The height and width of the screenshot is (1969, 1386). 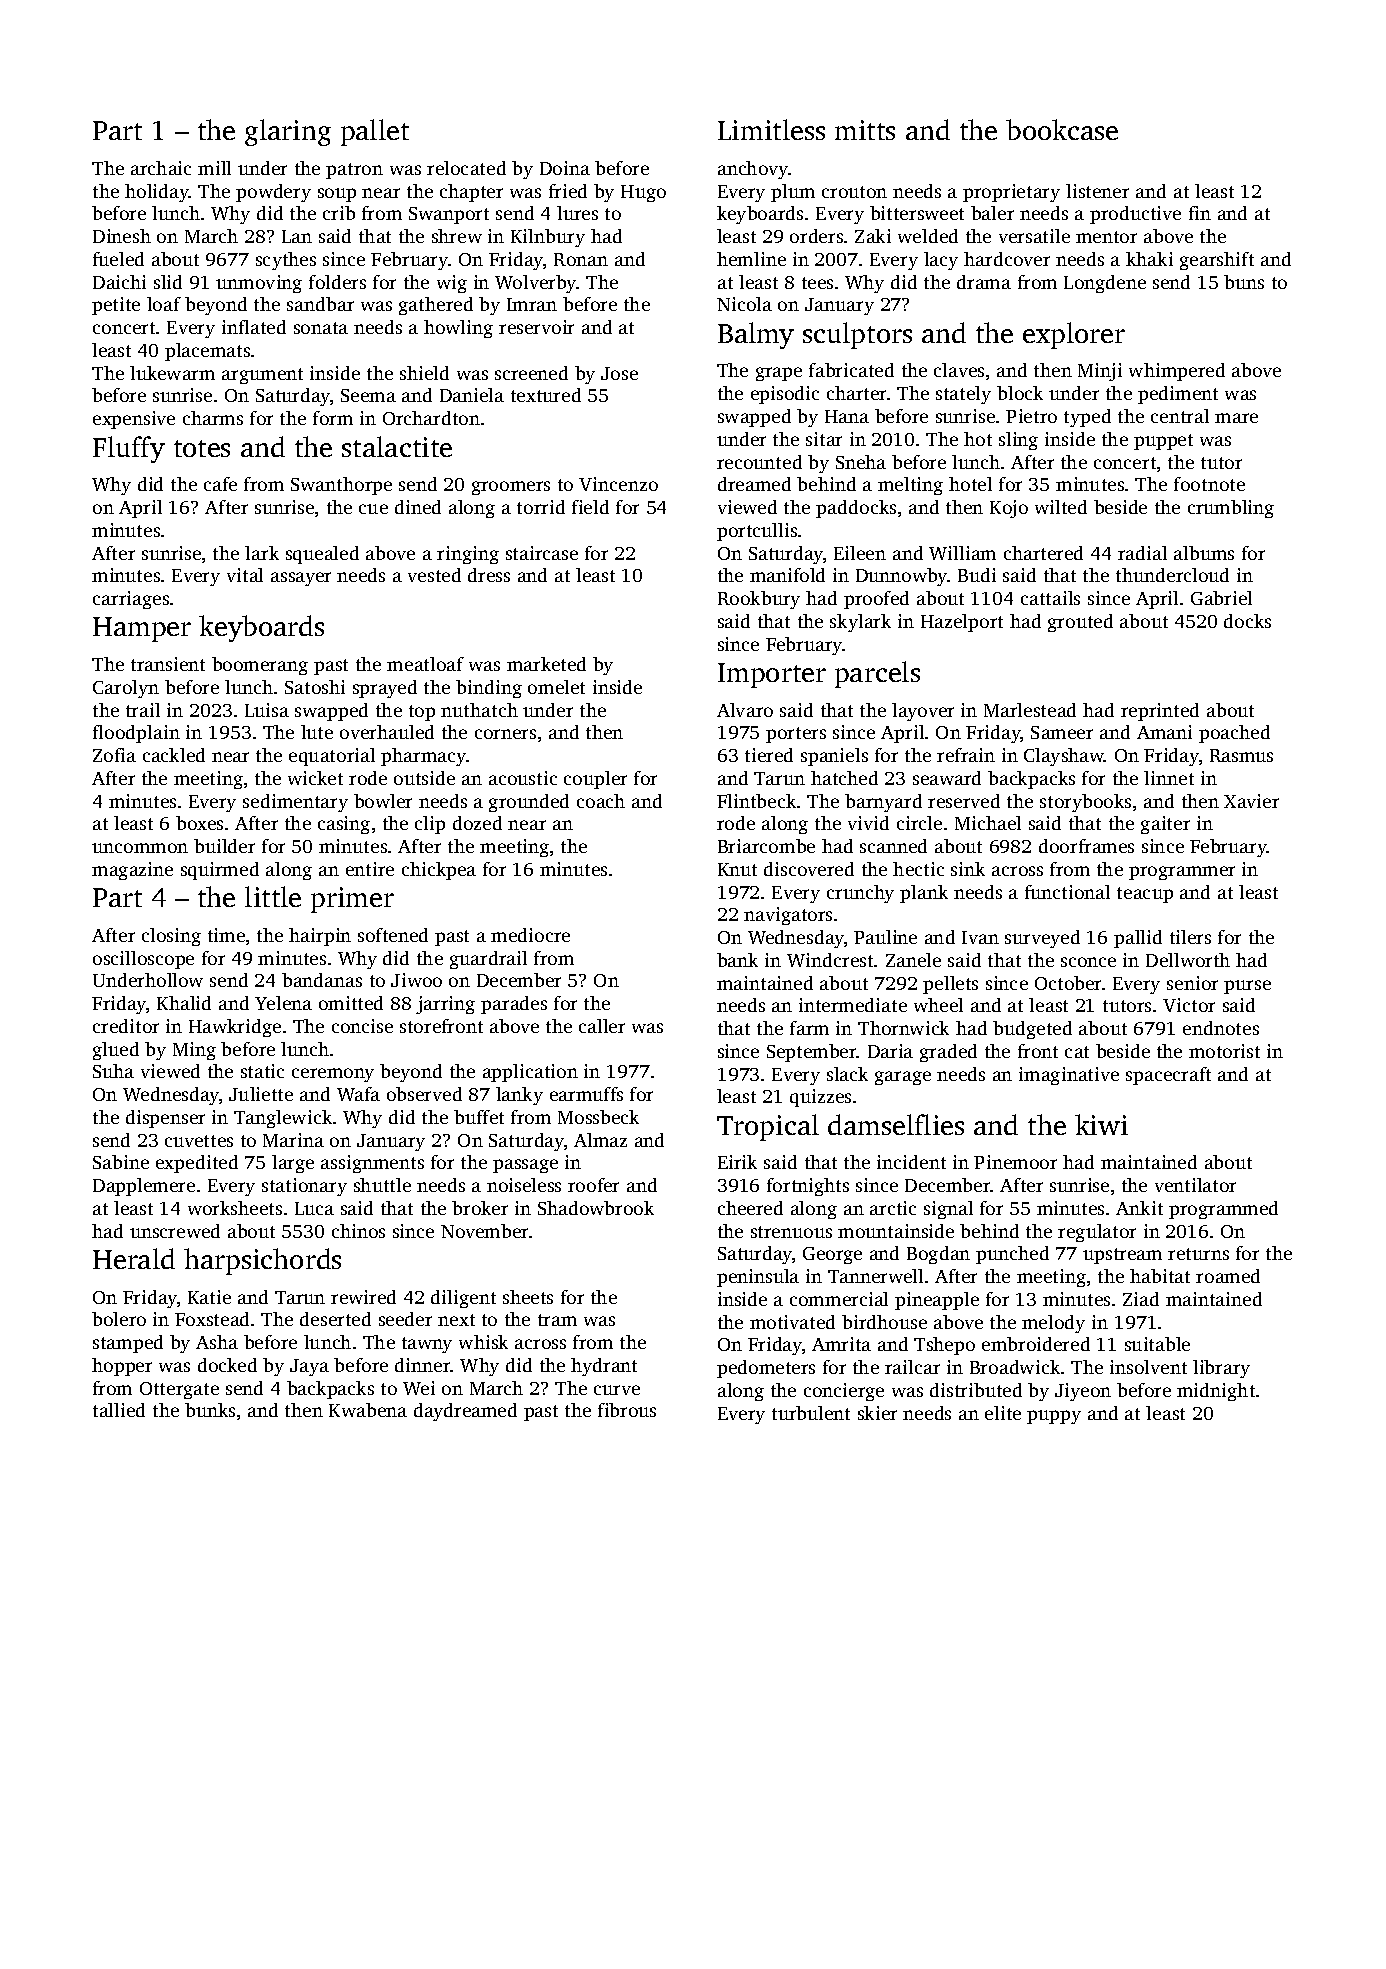 I want to click on gathered, so click(x=436, y=306).
